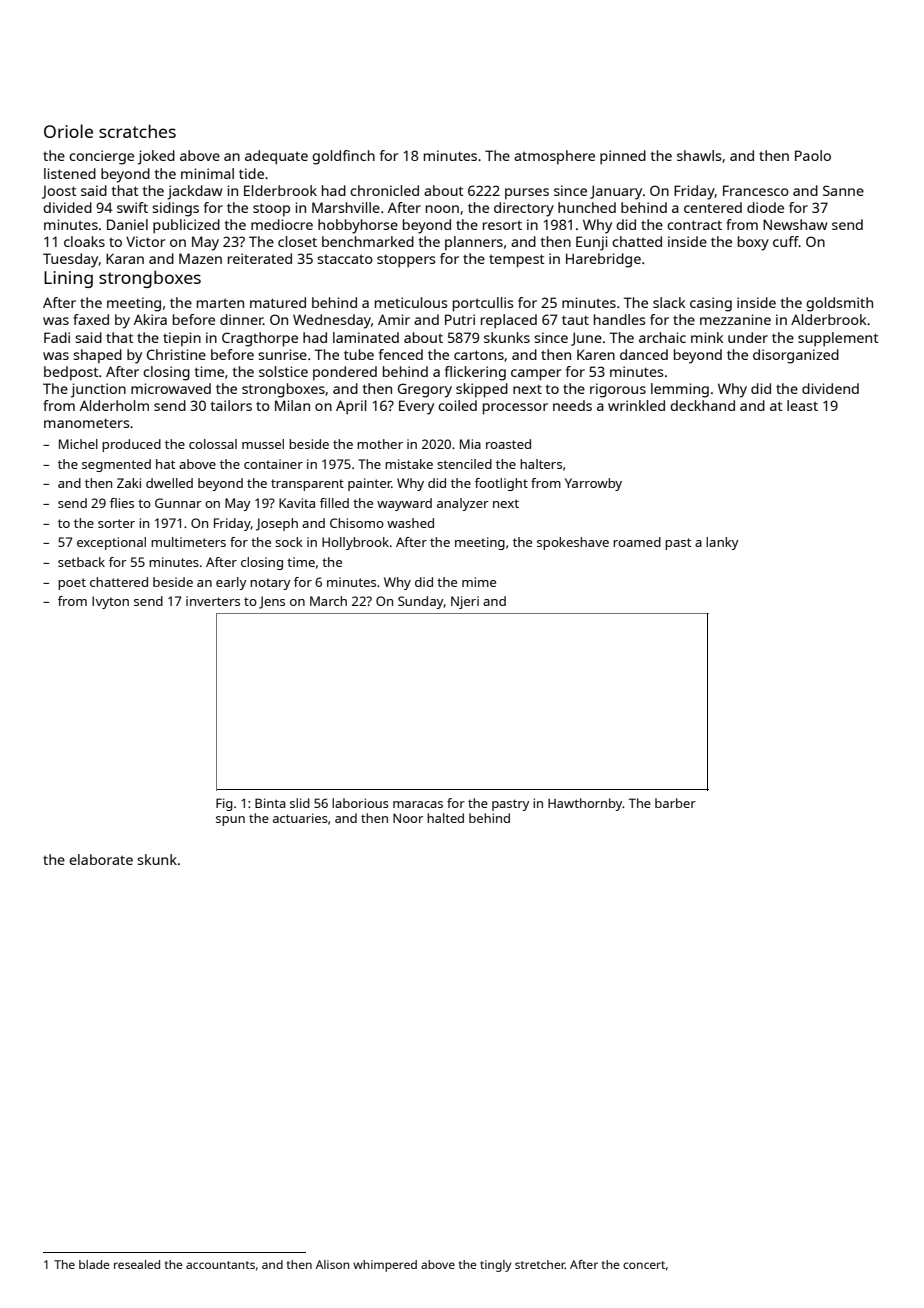 The height and width of the document is (1308, 924). I want to click on chronicled, so click(384, 190).
